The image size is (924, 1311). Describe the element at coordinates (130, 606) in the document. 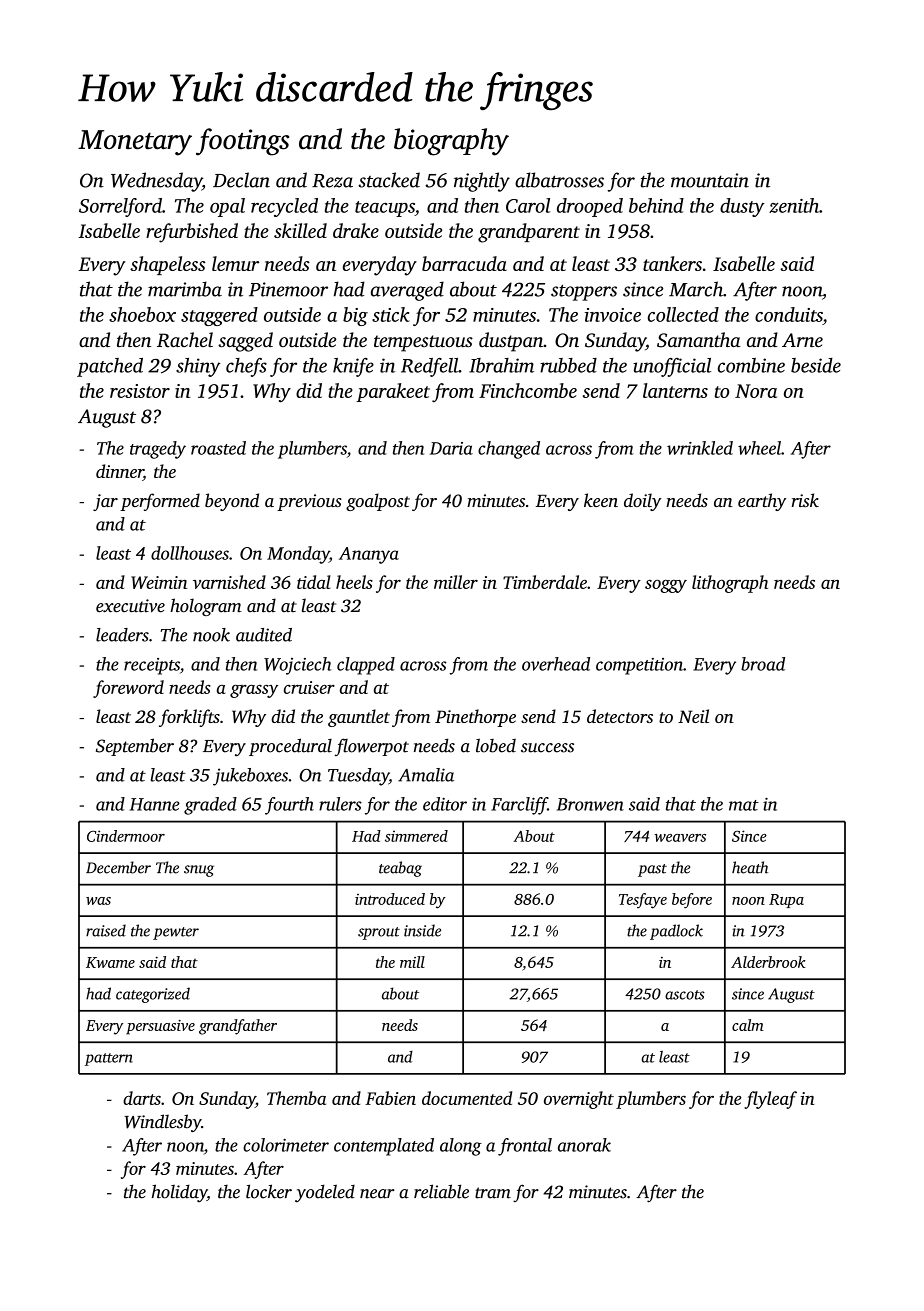

I see `executive` at that location.
